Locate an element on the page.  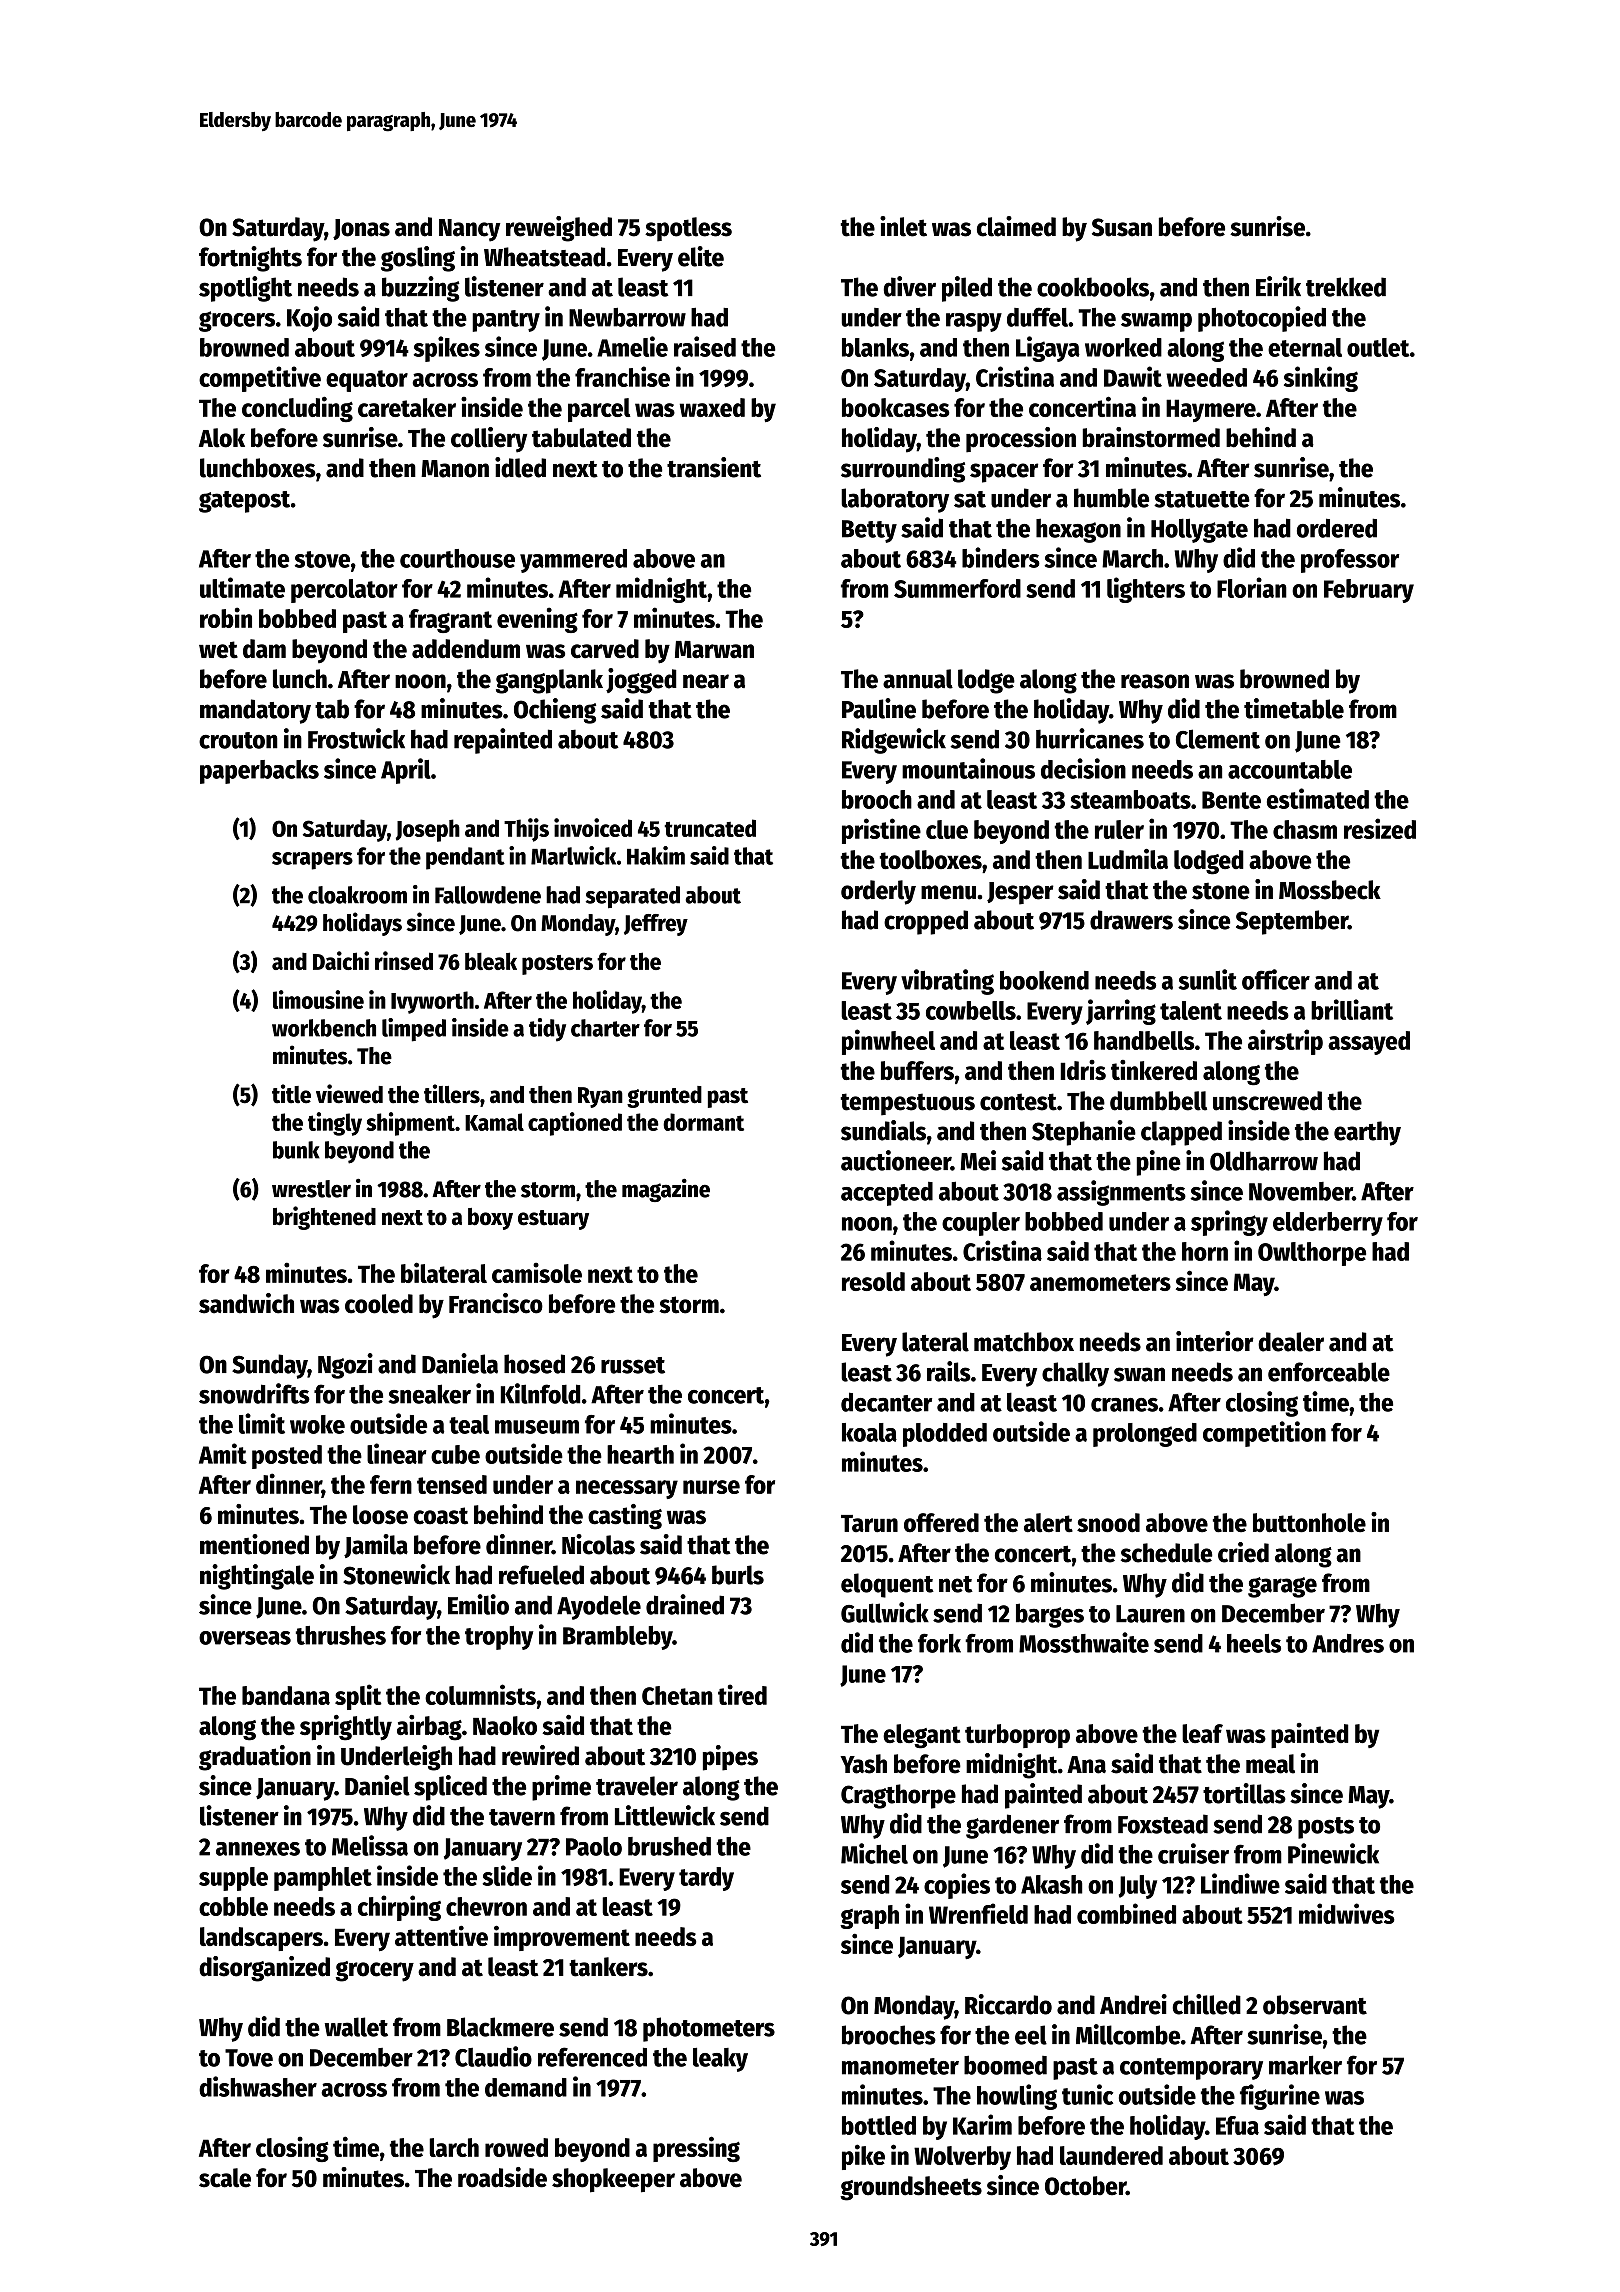
Marwan is located at coordinates (714, 650).
